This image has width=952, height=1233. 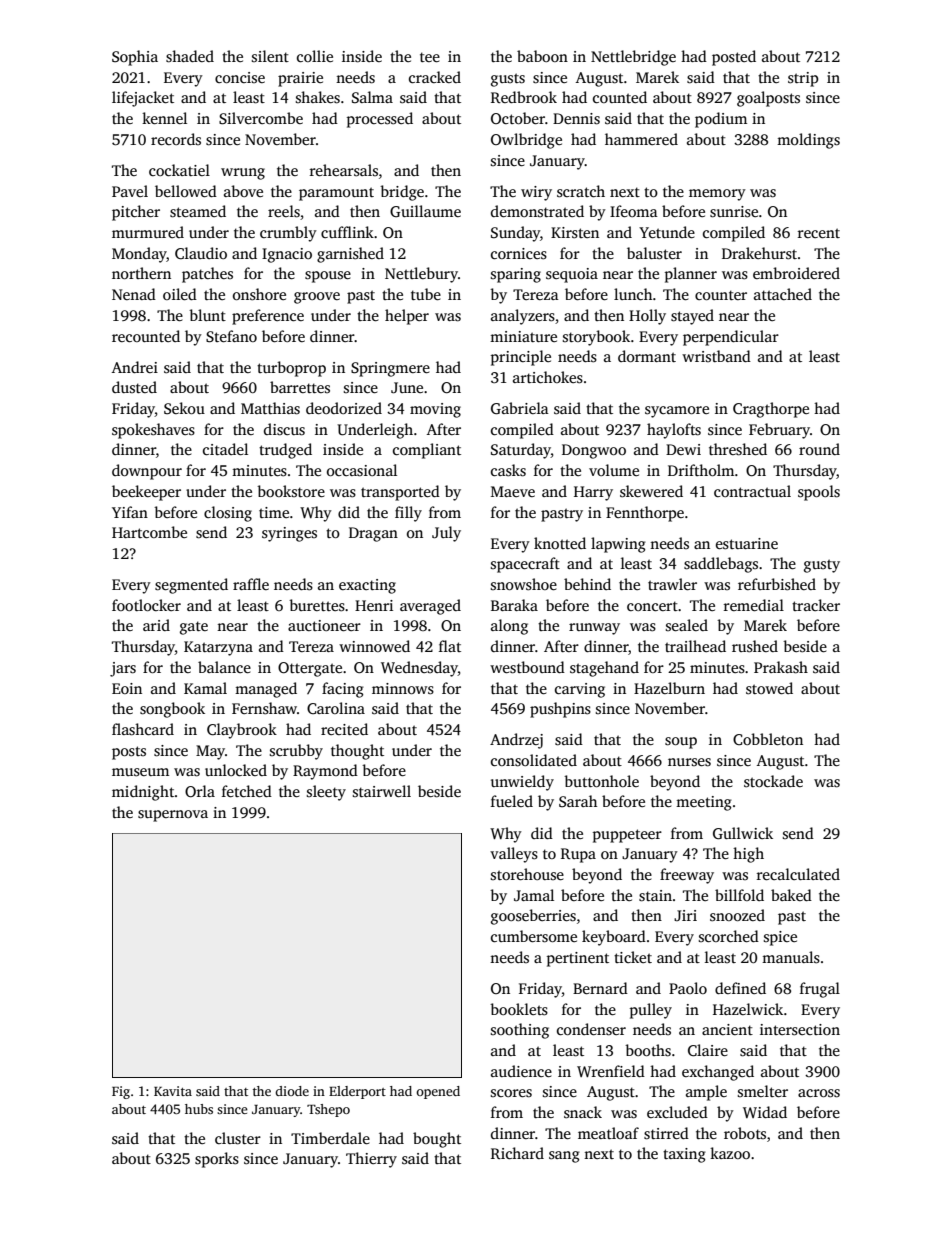 What do you see at coordinates (173, 1091) in the image?
I see `Kavita` at bounding box center [173, 1091].
